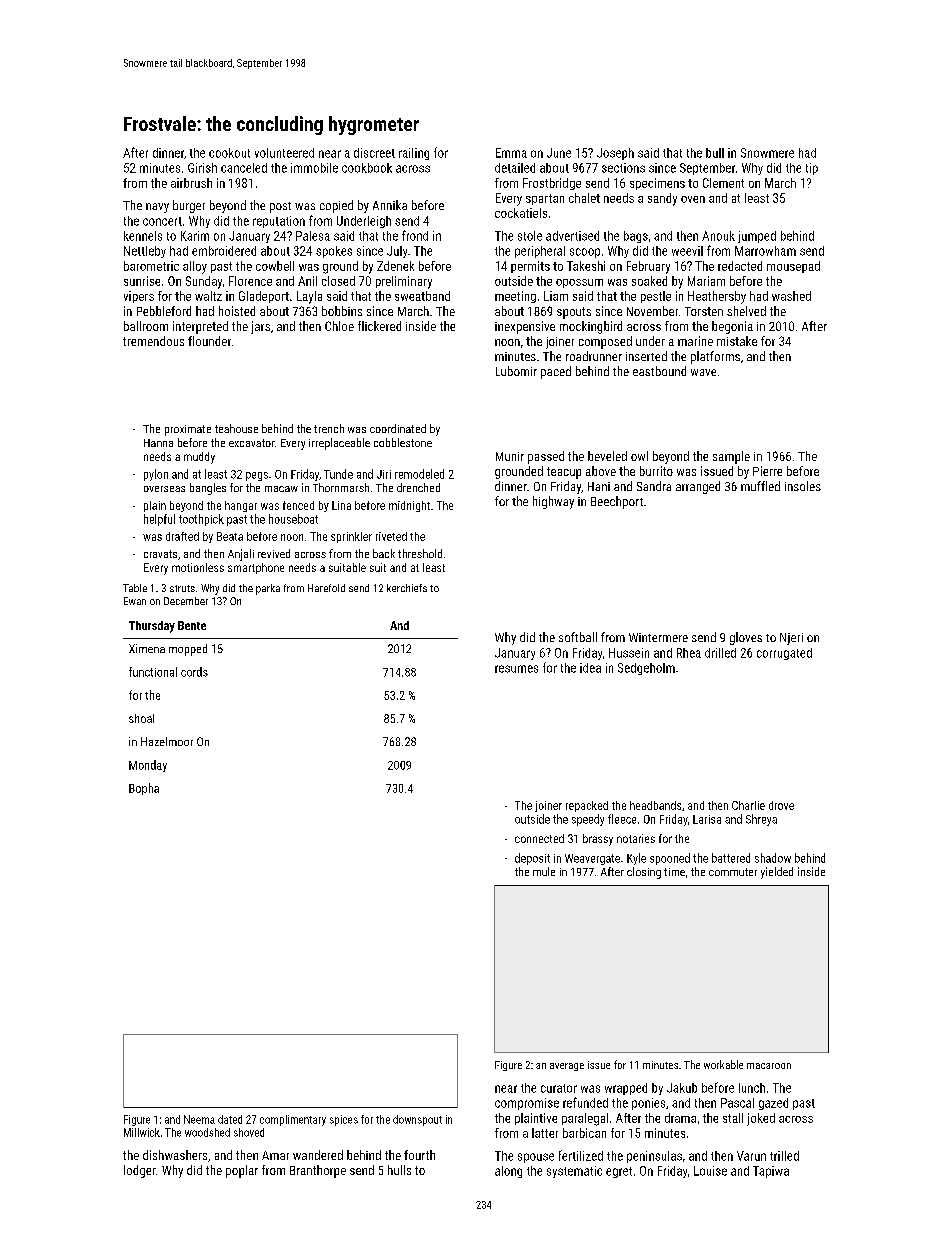 The height and width of the screenshot is (1233, 952). I want to click on cords, so click(194, 672).
